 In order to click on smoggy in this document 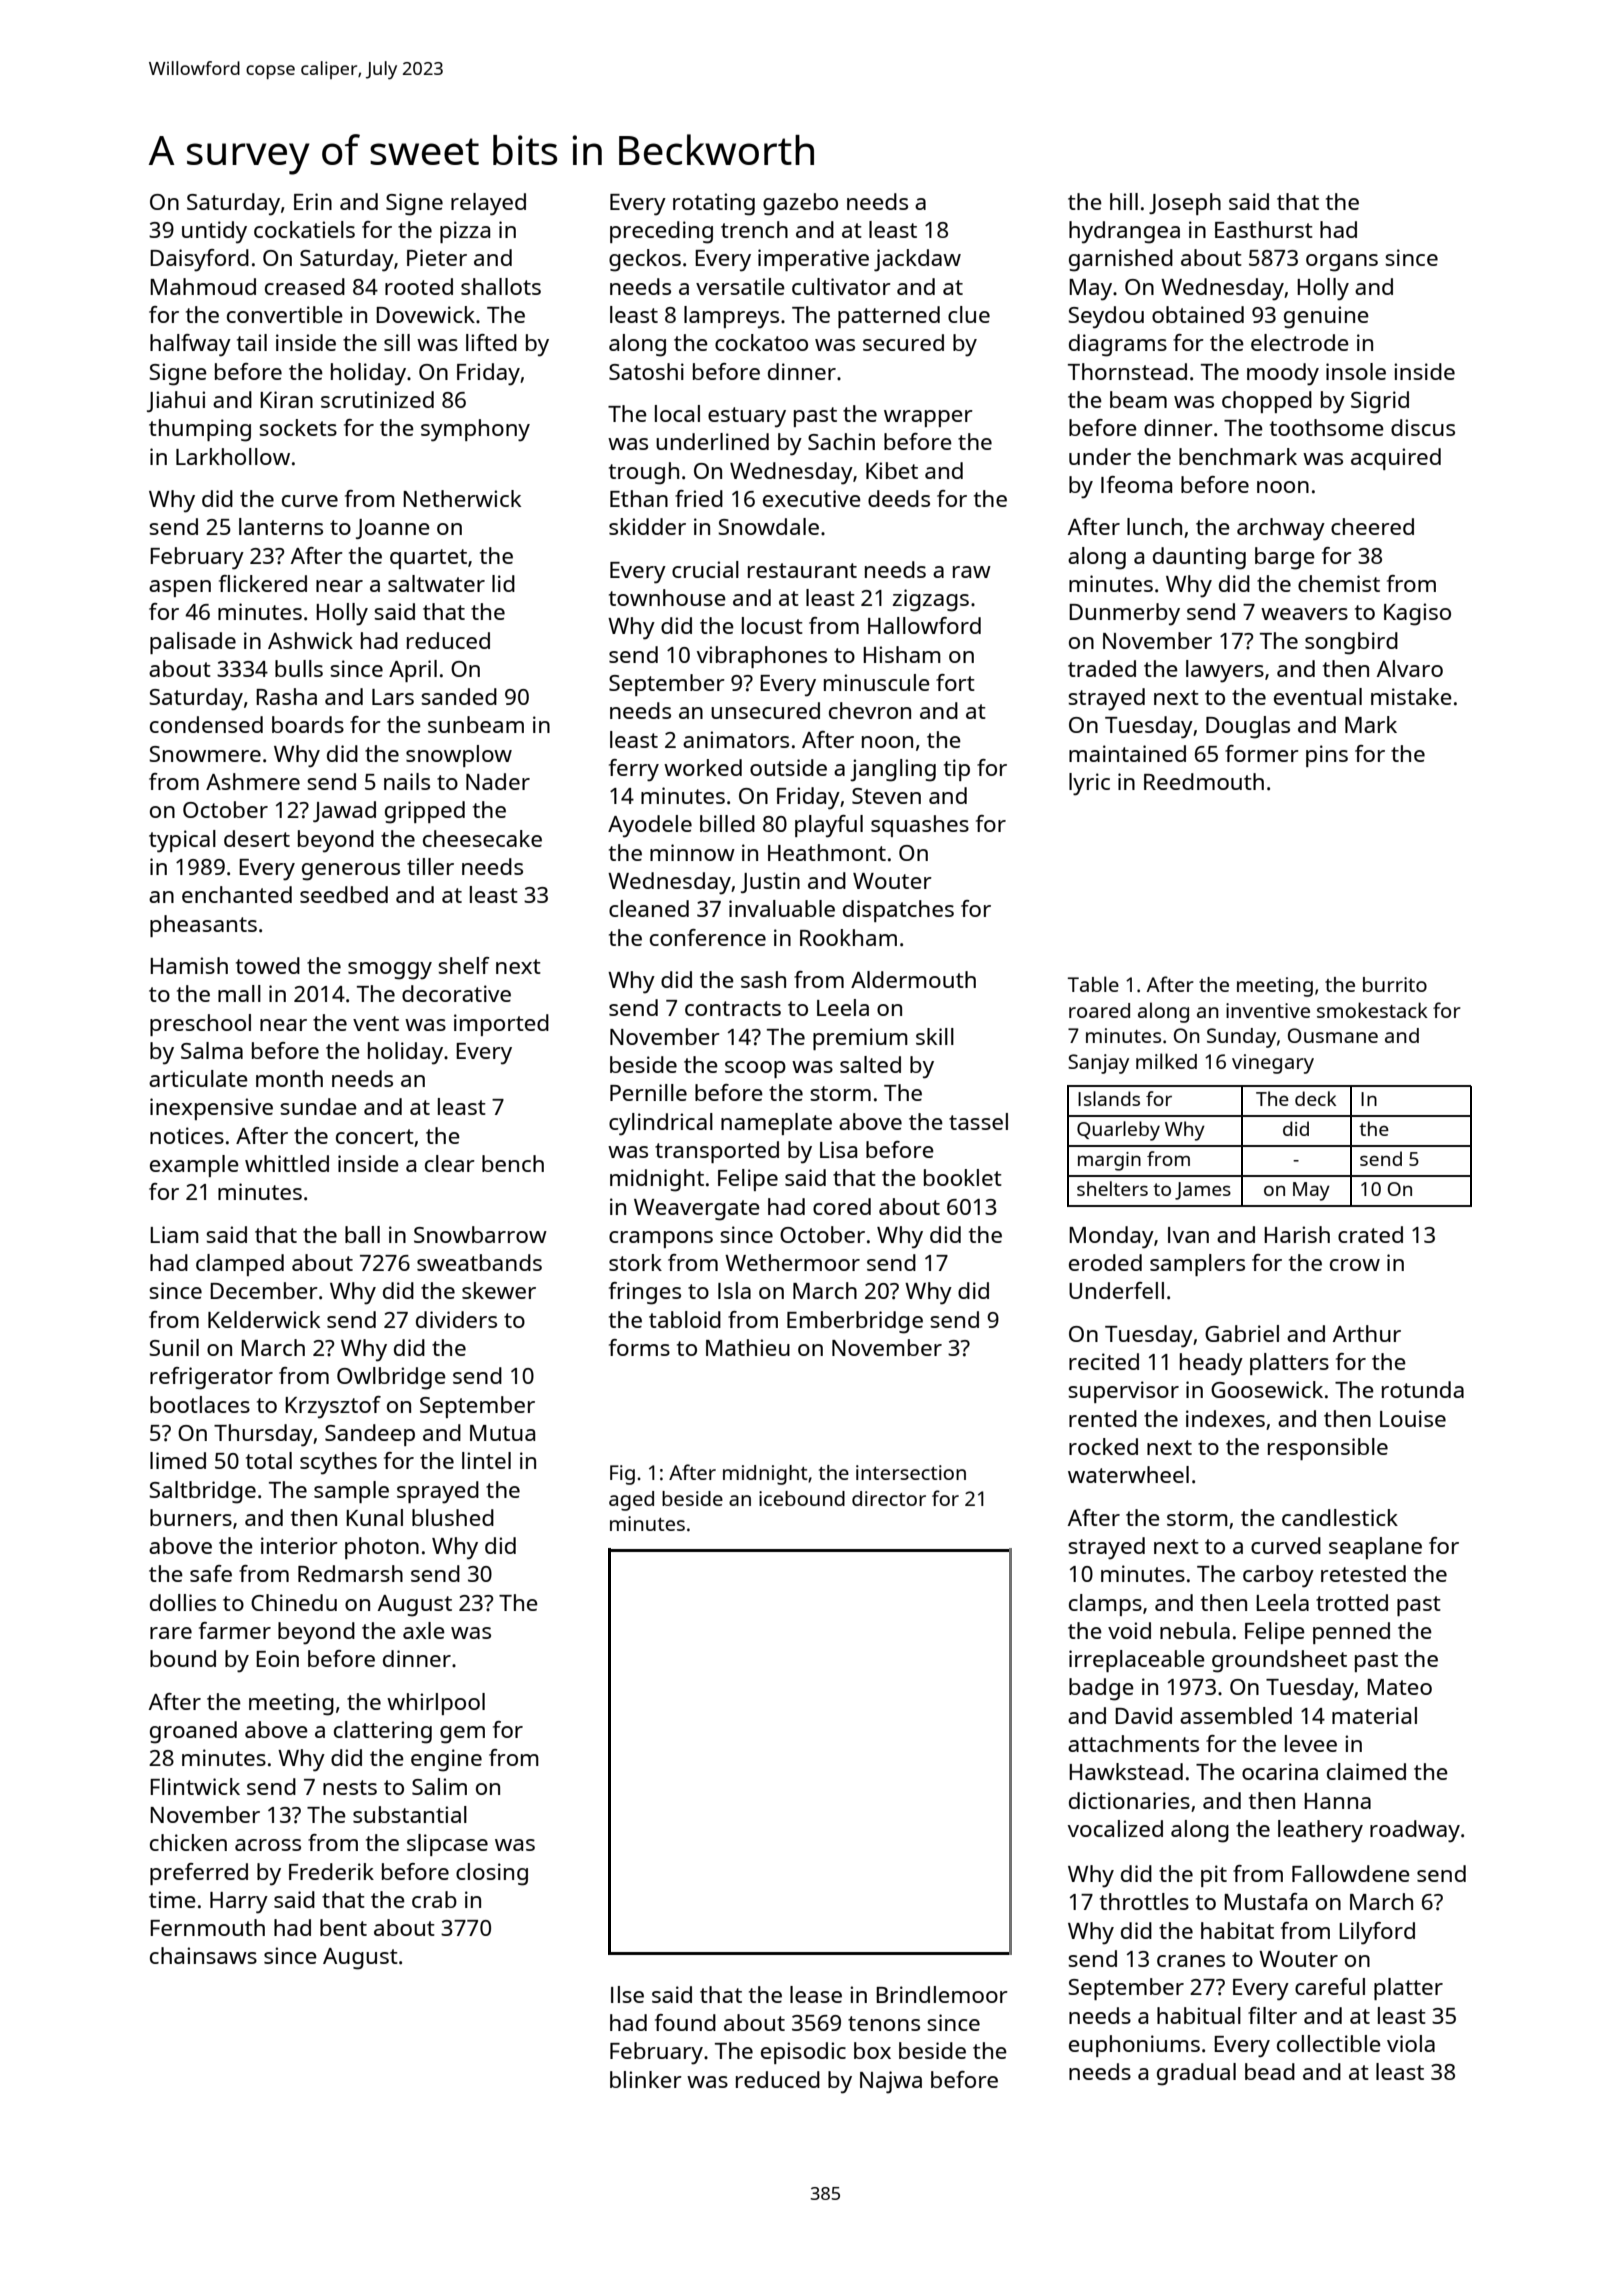, I will do `click(390, 971)`.
